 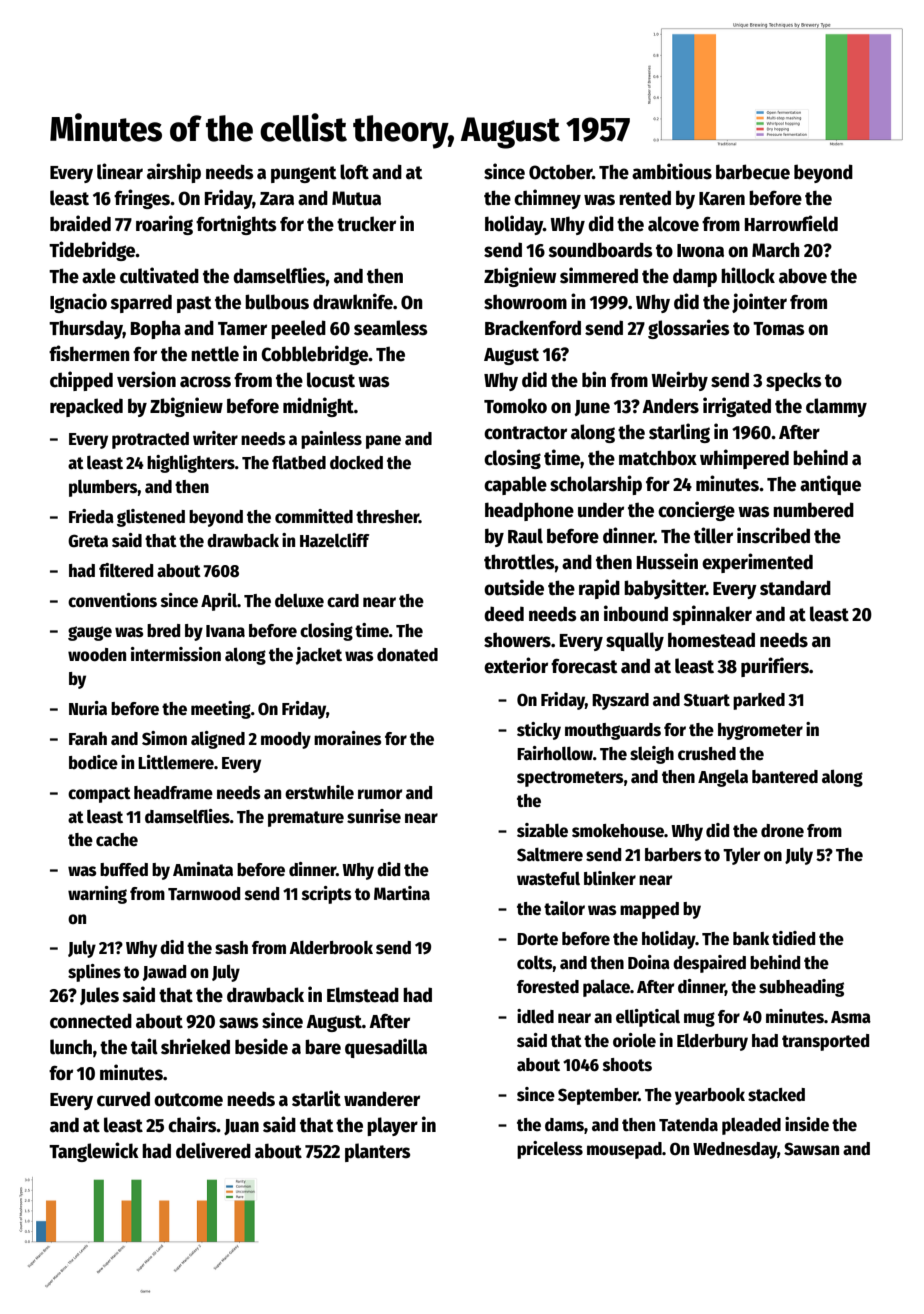 What do you see at coordinates (353, 301) in the screenshot?
I see `drawknife` at bounding box center [353, 301].
